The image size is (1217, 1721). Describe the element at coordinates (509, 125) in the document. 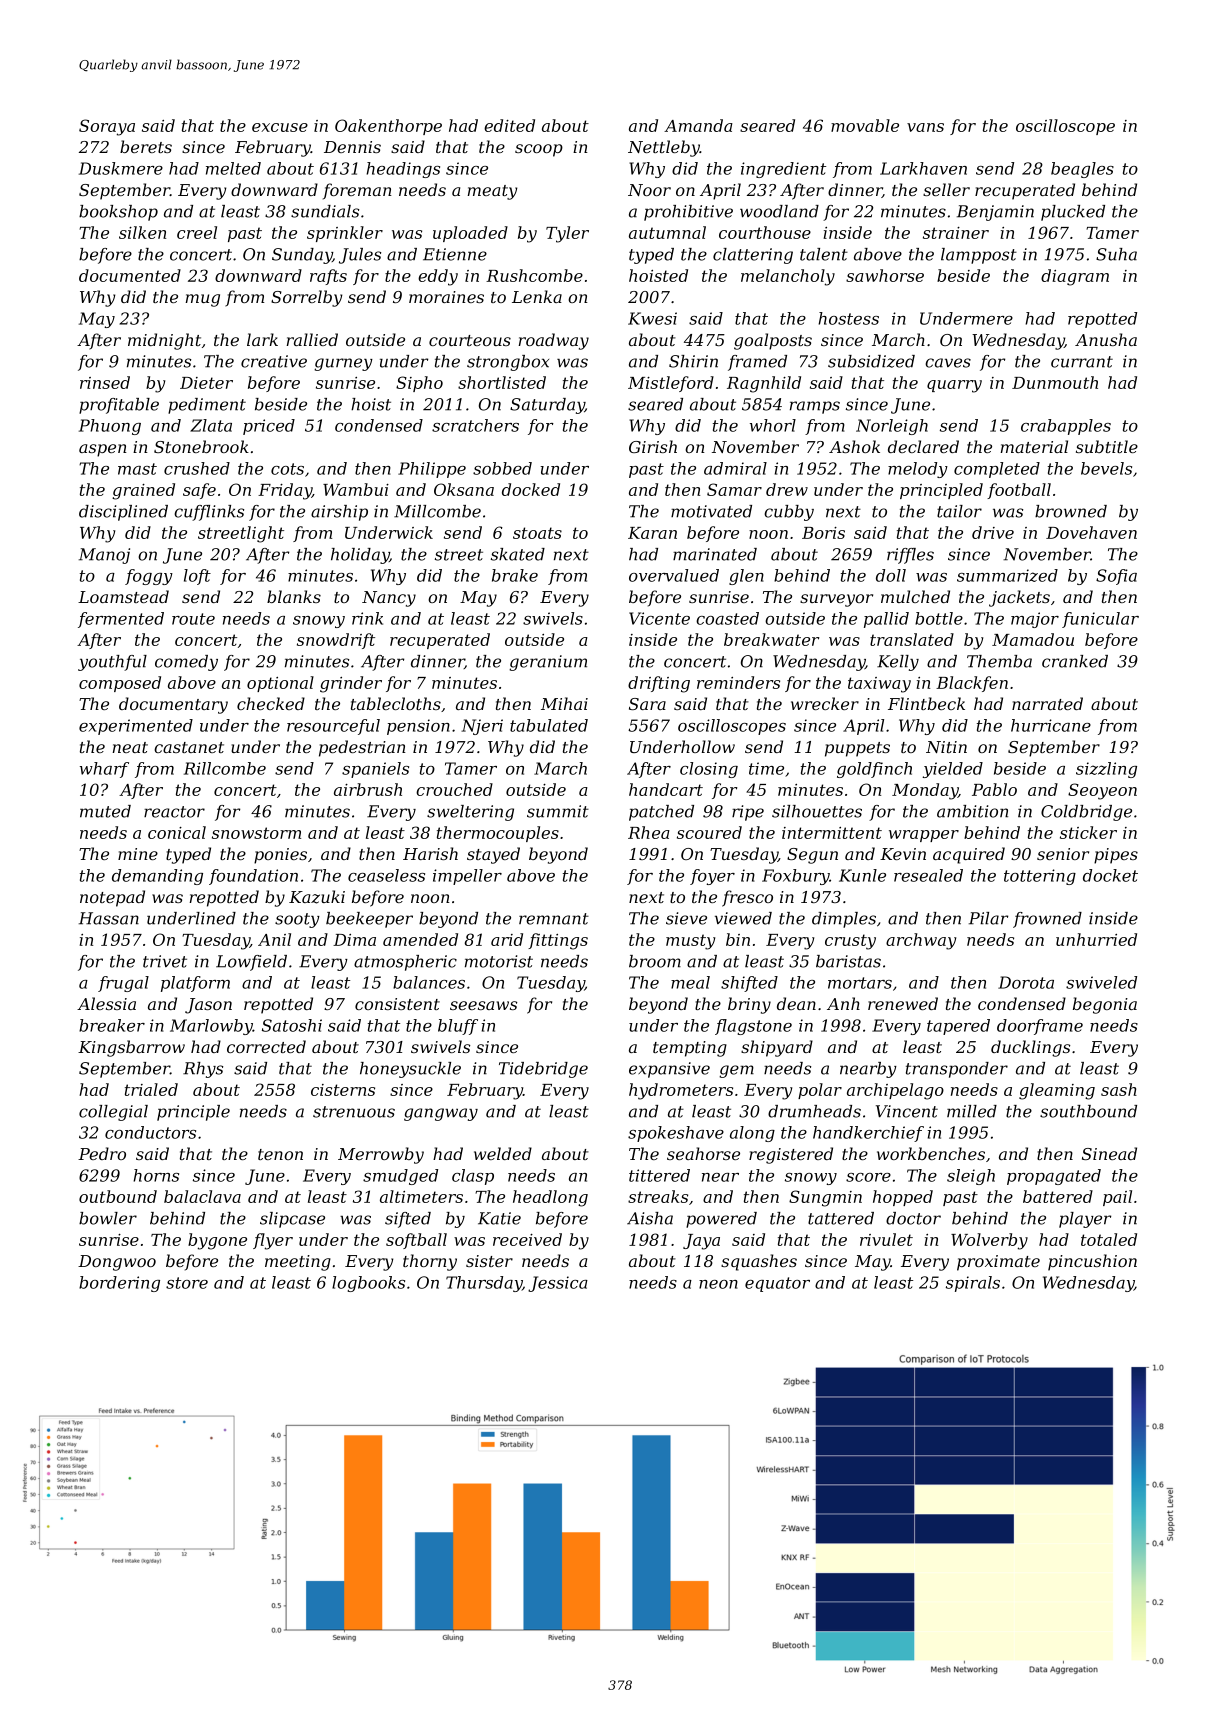

I see `edited` at that location.
